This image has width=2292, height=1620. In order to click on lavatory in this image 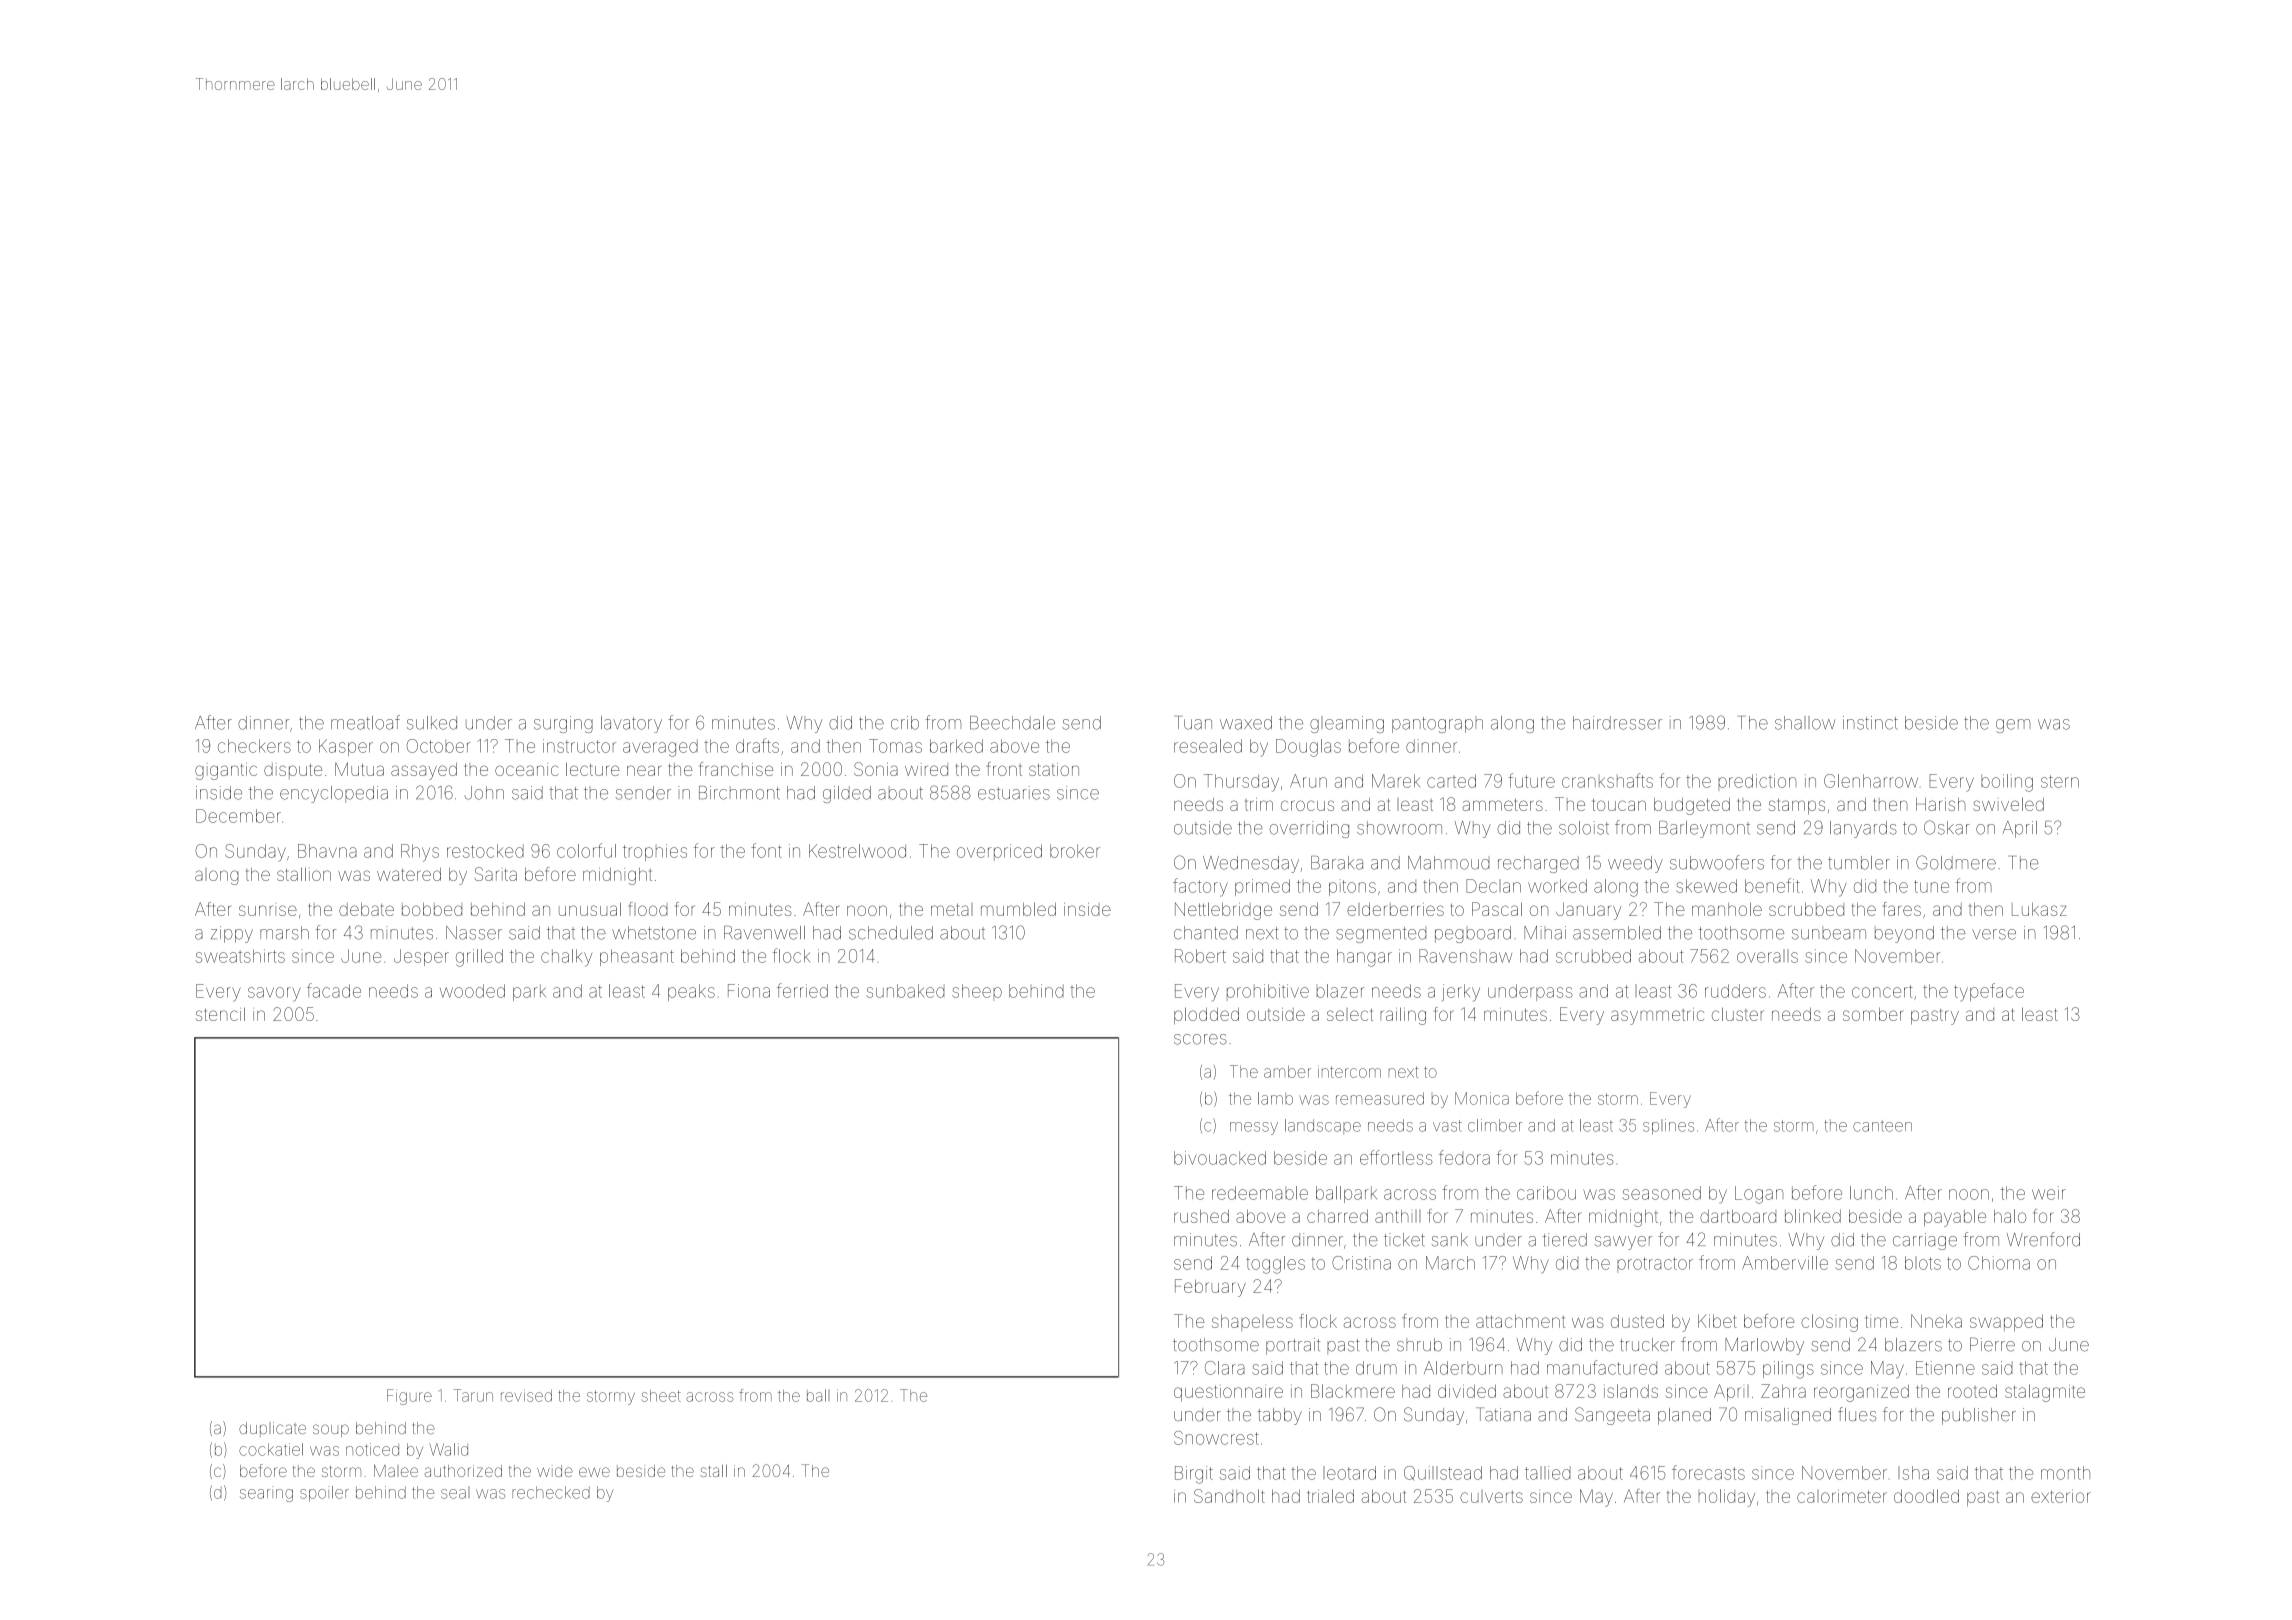, I will do `click(631, 724)`.
